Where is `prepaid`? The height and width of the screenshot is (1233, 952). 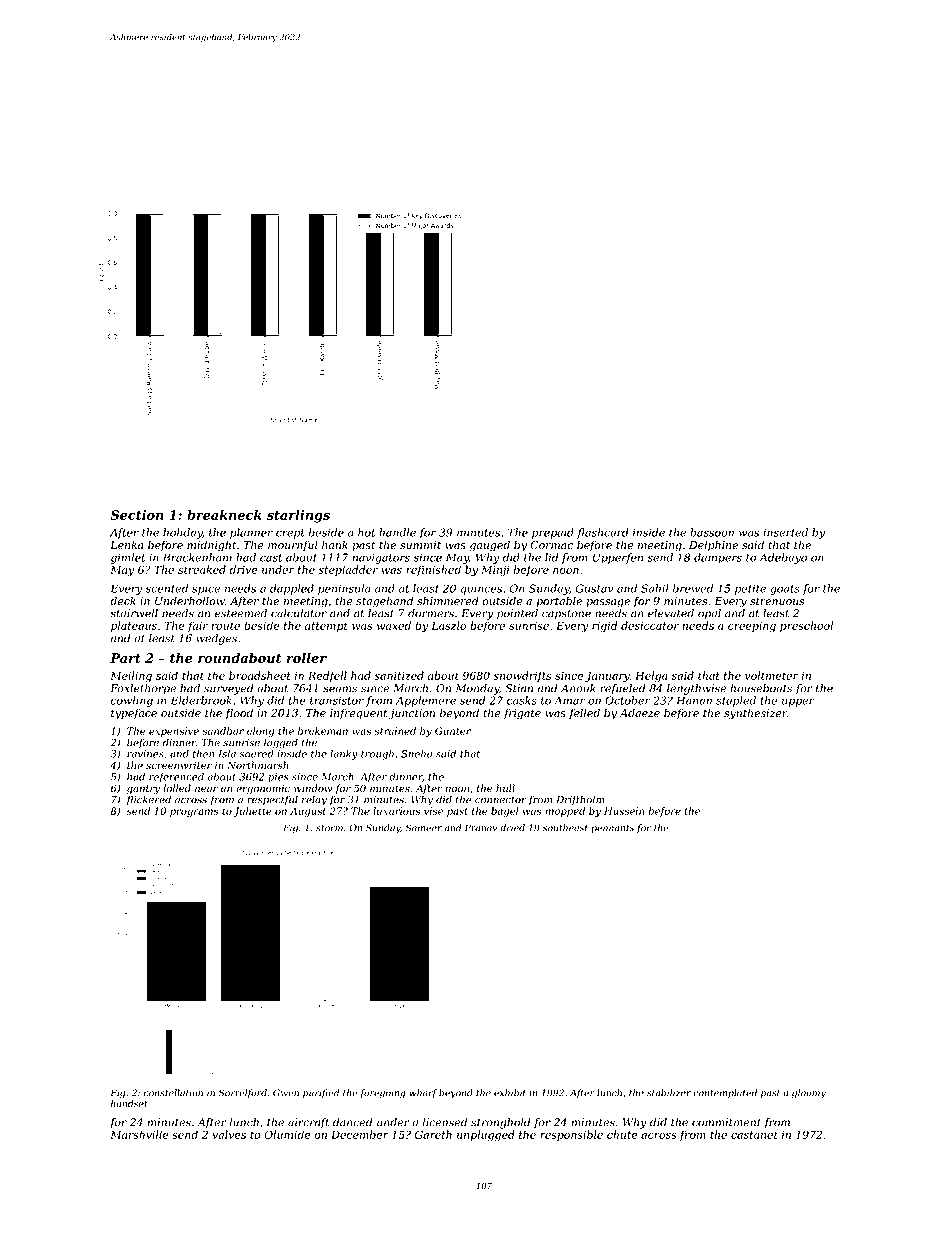 prepaid is located at coordinates (553, 533).
